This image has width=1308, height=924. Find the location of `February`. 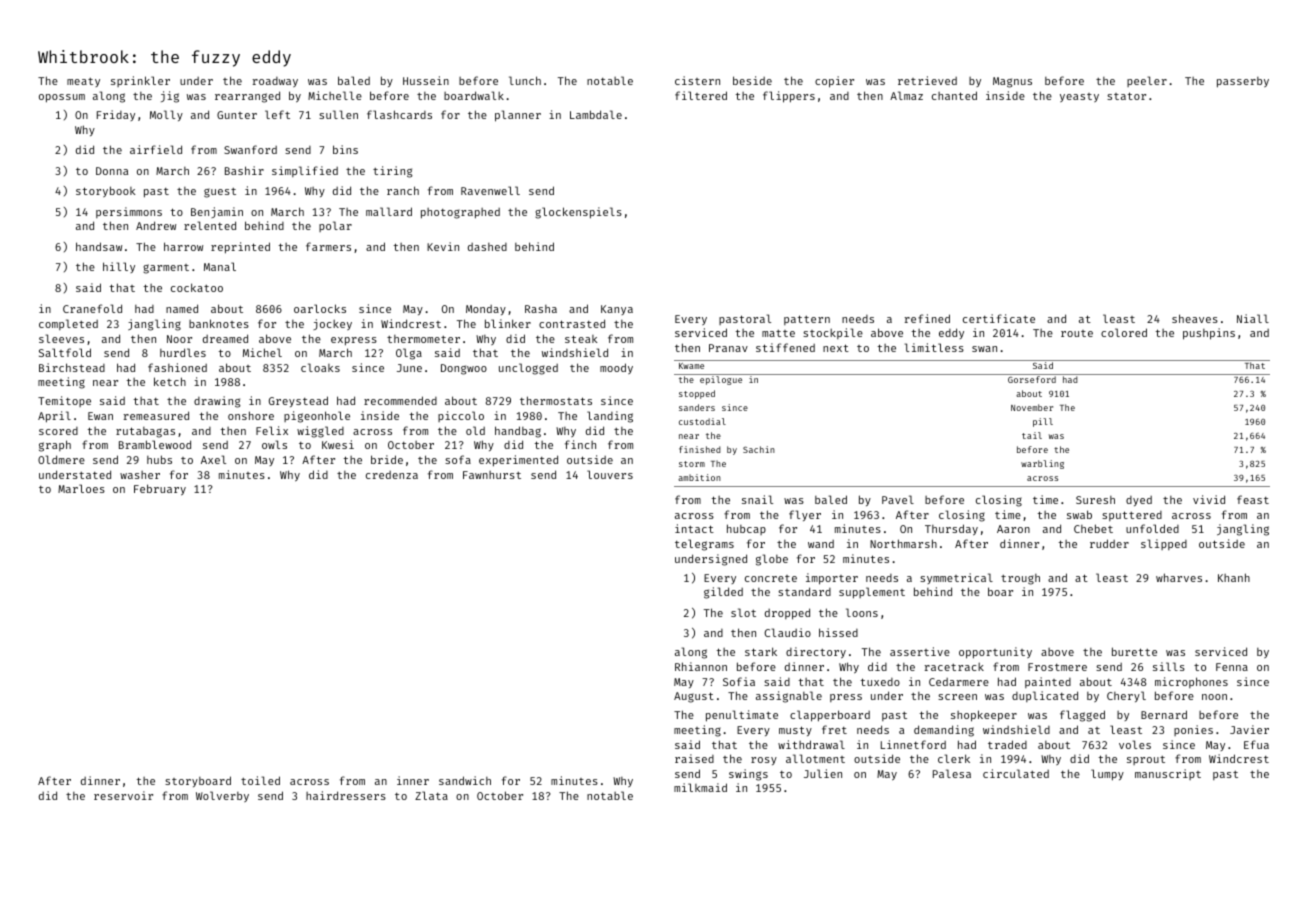

February is located at coordinates (160, 490).
